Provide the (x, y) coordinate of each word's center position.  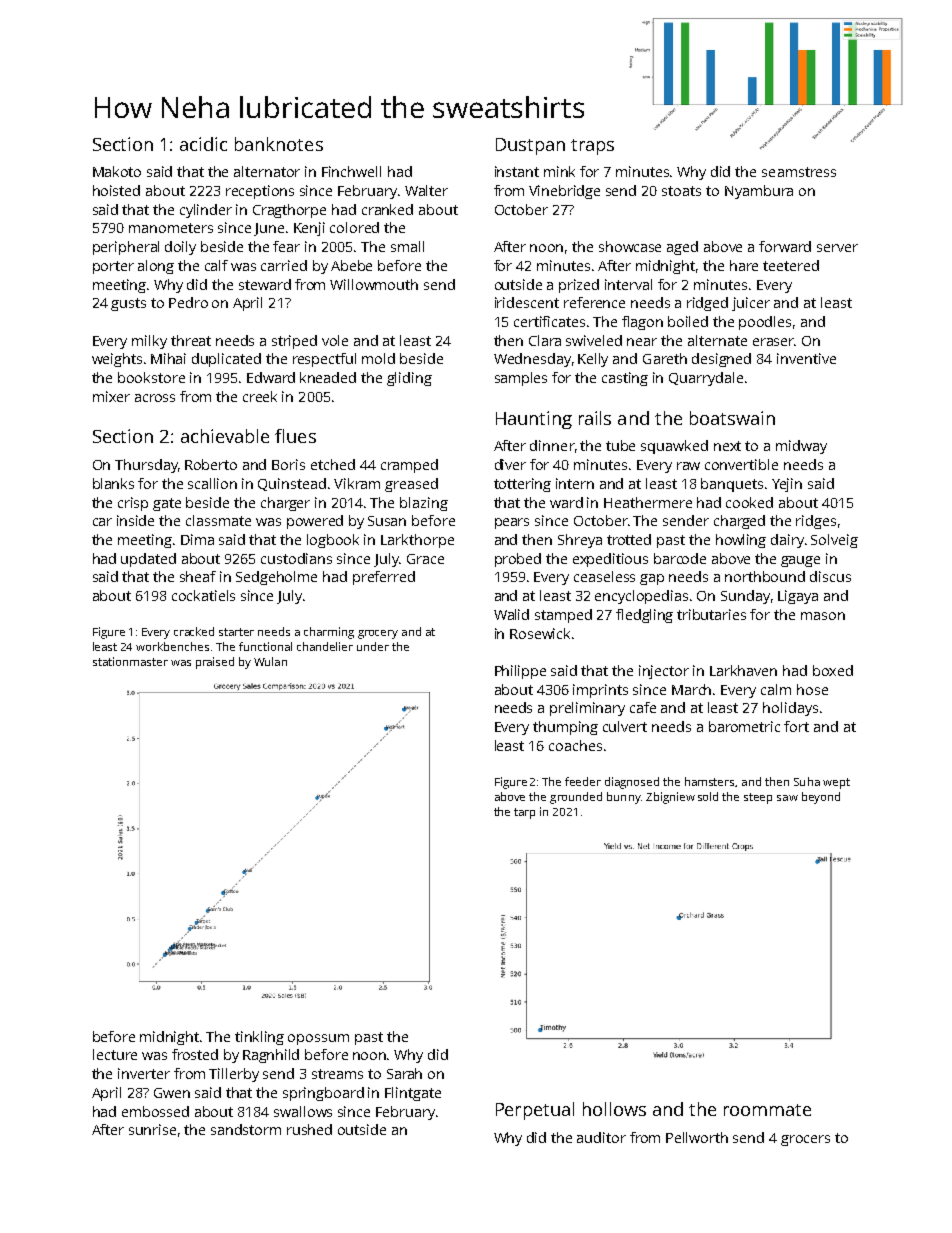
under (373, 646)
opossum (318, 1039)
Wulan (270, 661)
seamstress (799, 172)
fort (796, 726)
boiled (688, 321)
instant (517, 171)
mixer (111, 396)
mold (378, 358)
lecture (115, 1054)
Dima (197, 539)
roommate (767, 1110)
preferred (384, 578)
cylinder (206, 211)
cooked (749, 502)
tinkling (259, 1038)
